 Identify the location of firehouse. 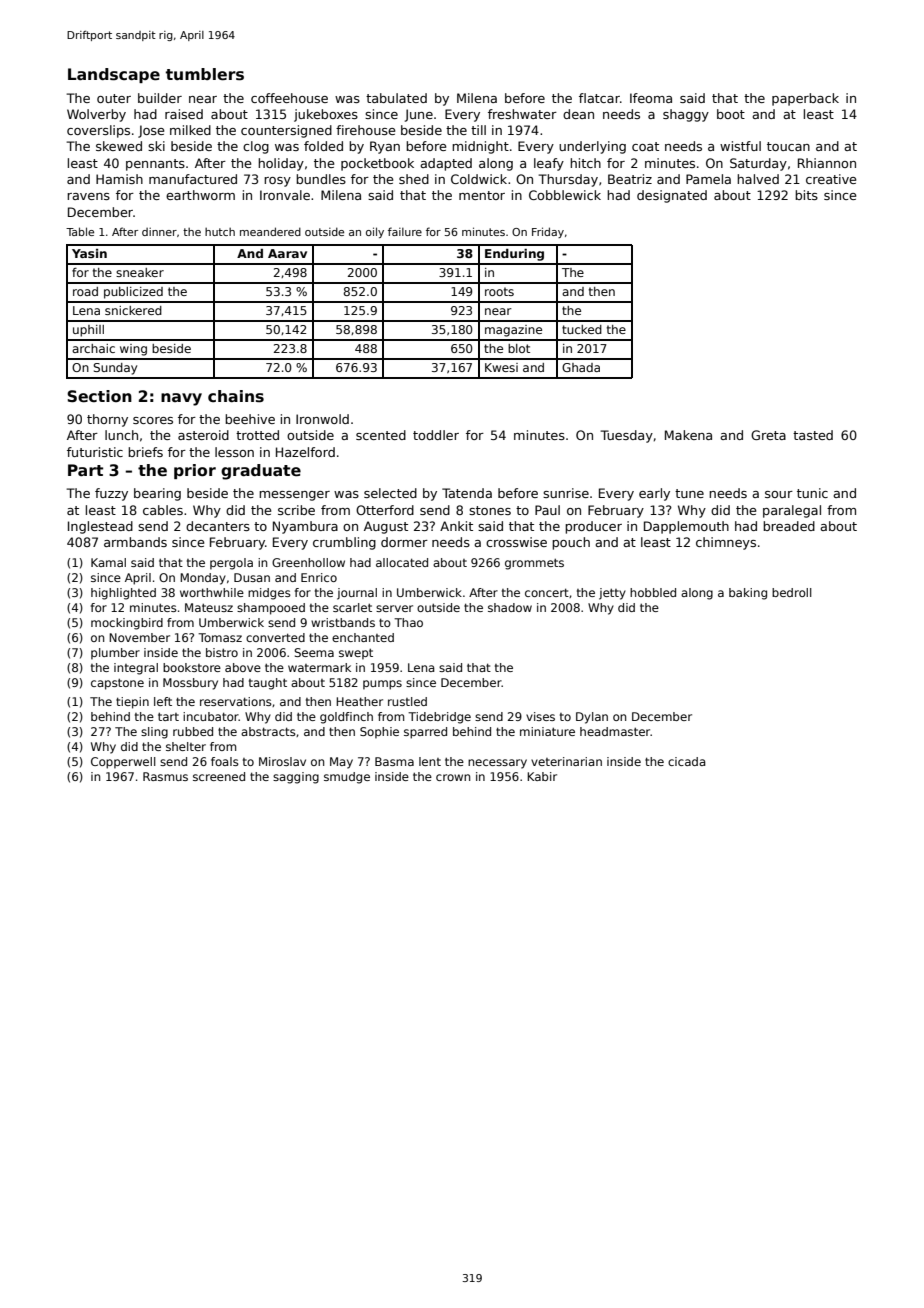
(365, 130).
